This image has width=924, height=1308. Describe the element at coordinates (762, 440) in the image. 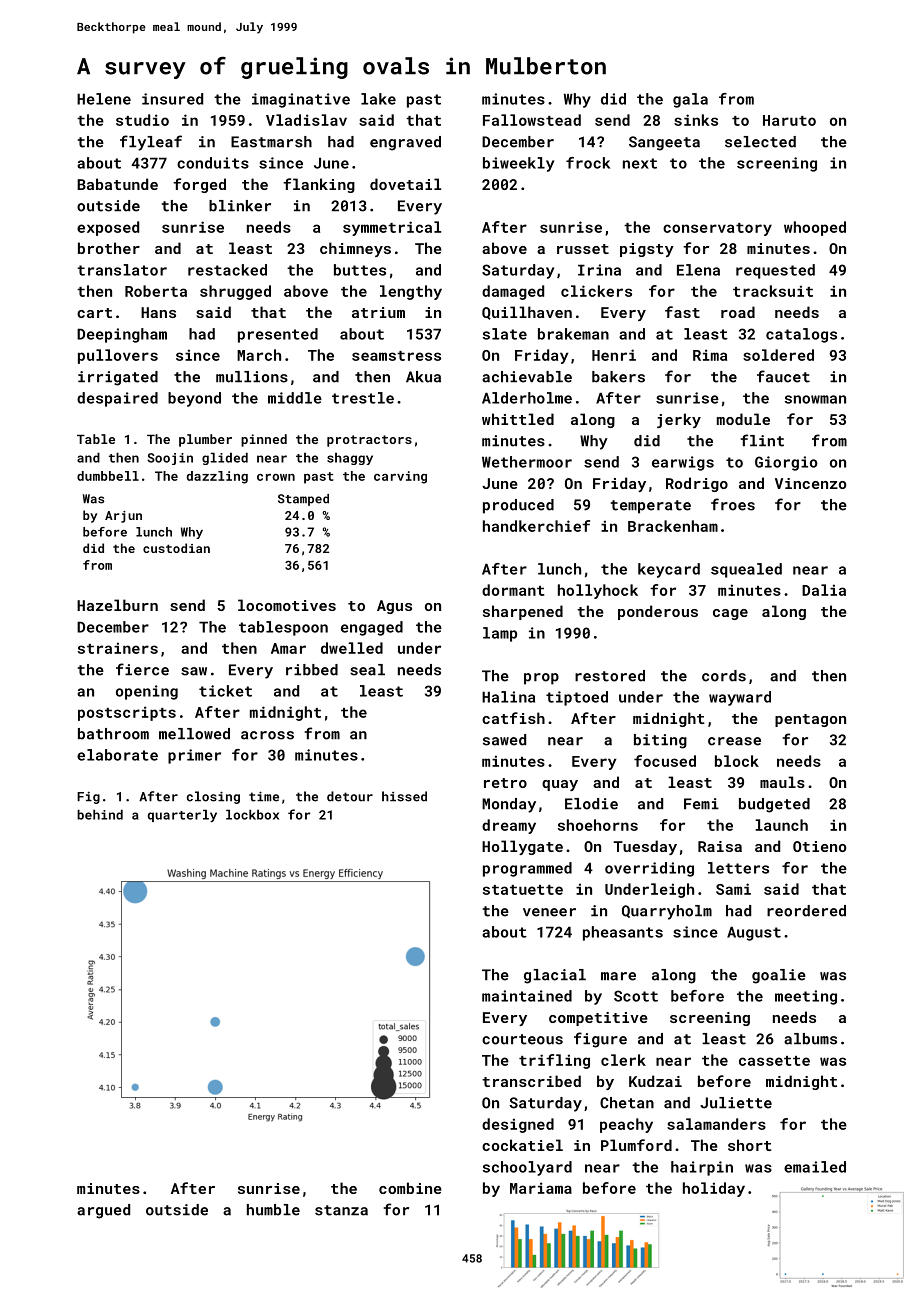

I see `flint` at that location.
